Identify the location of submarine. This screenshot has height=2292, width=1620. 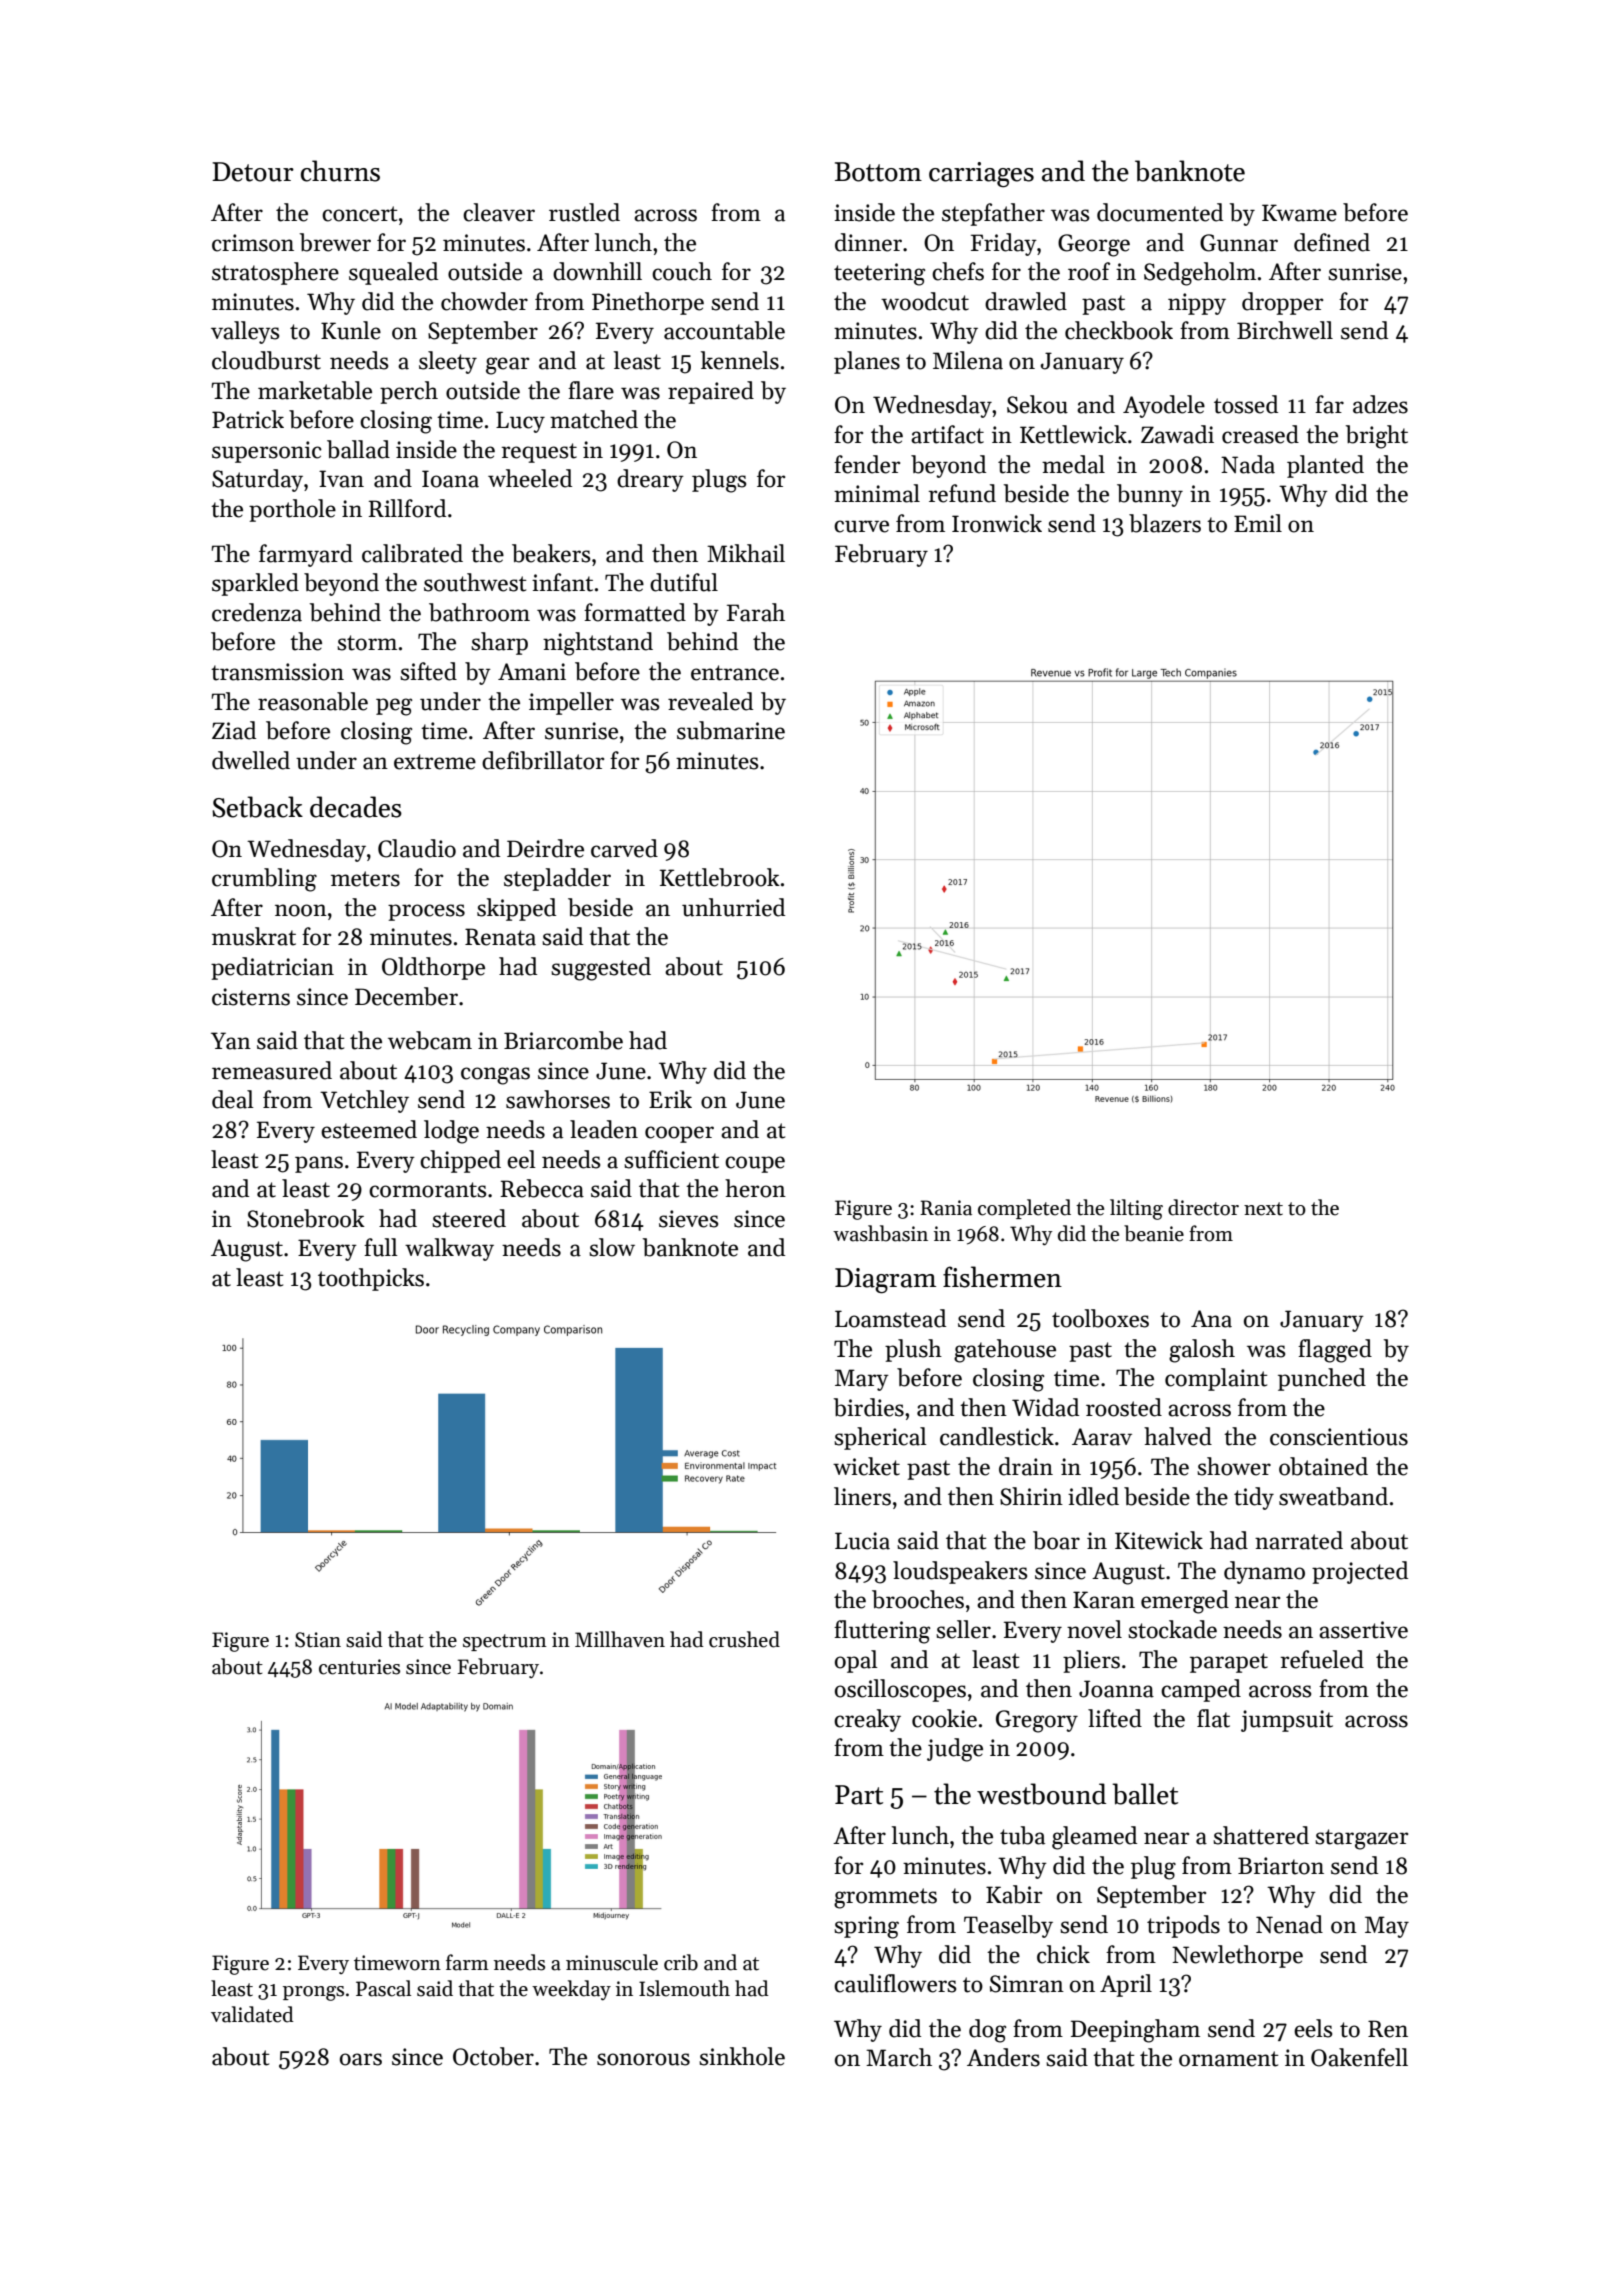
(731, 730).
